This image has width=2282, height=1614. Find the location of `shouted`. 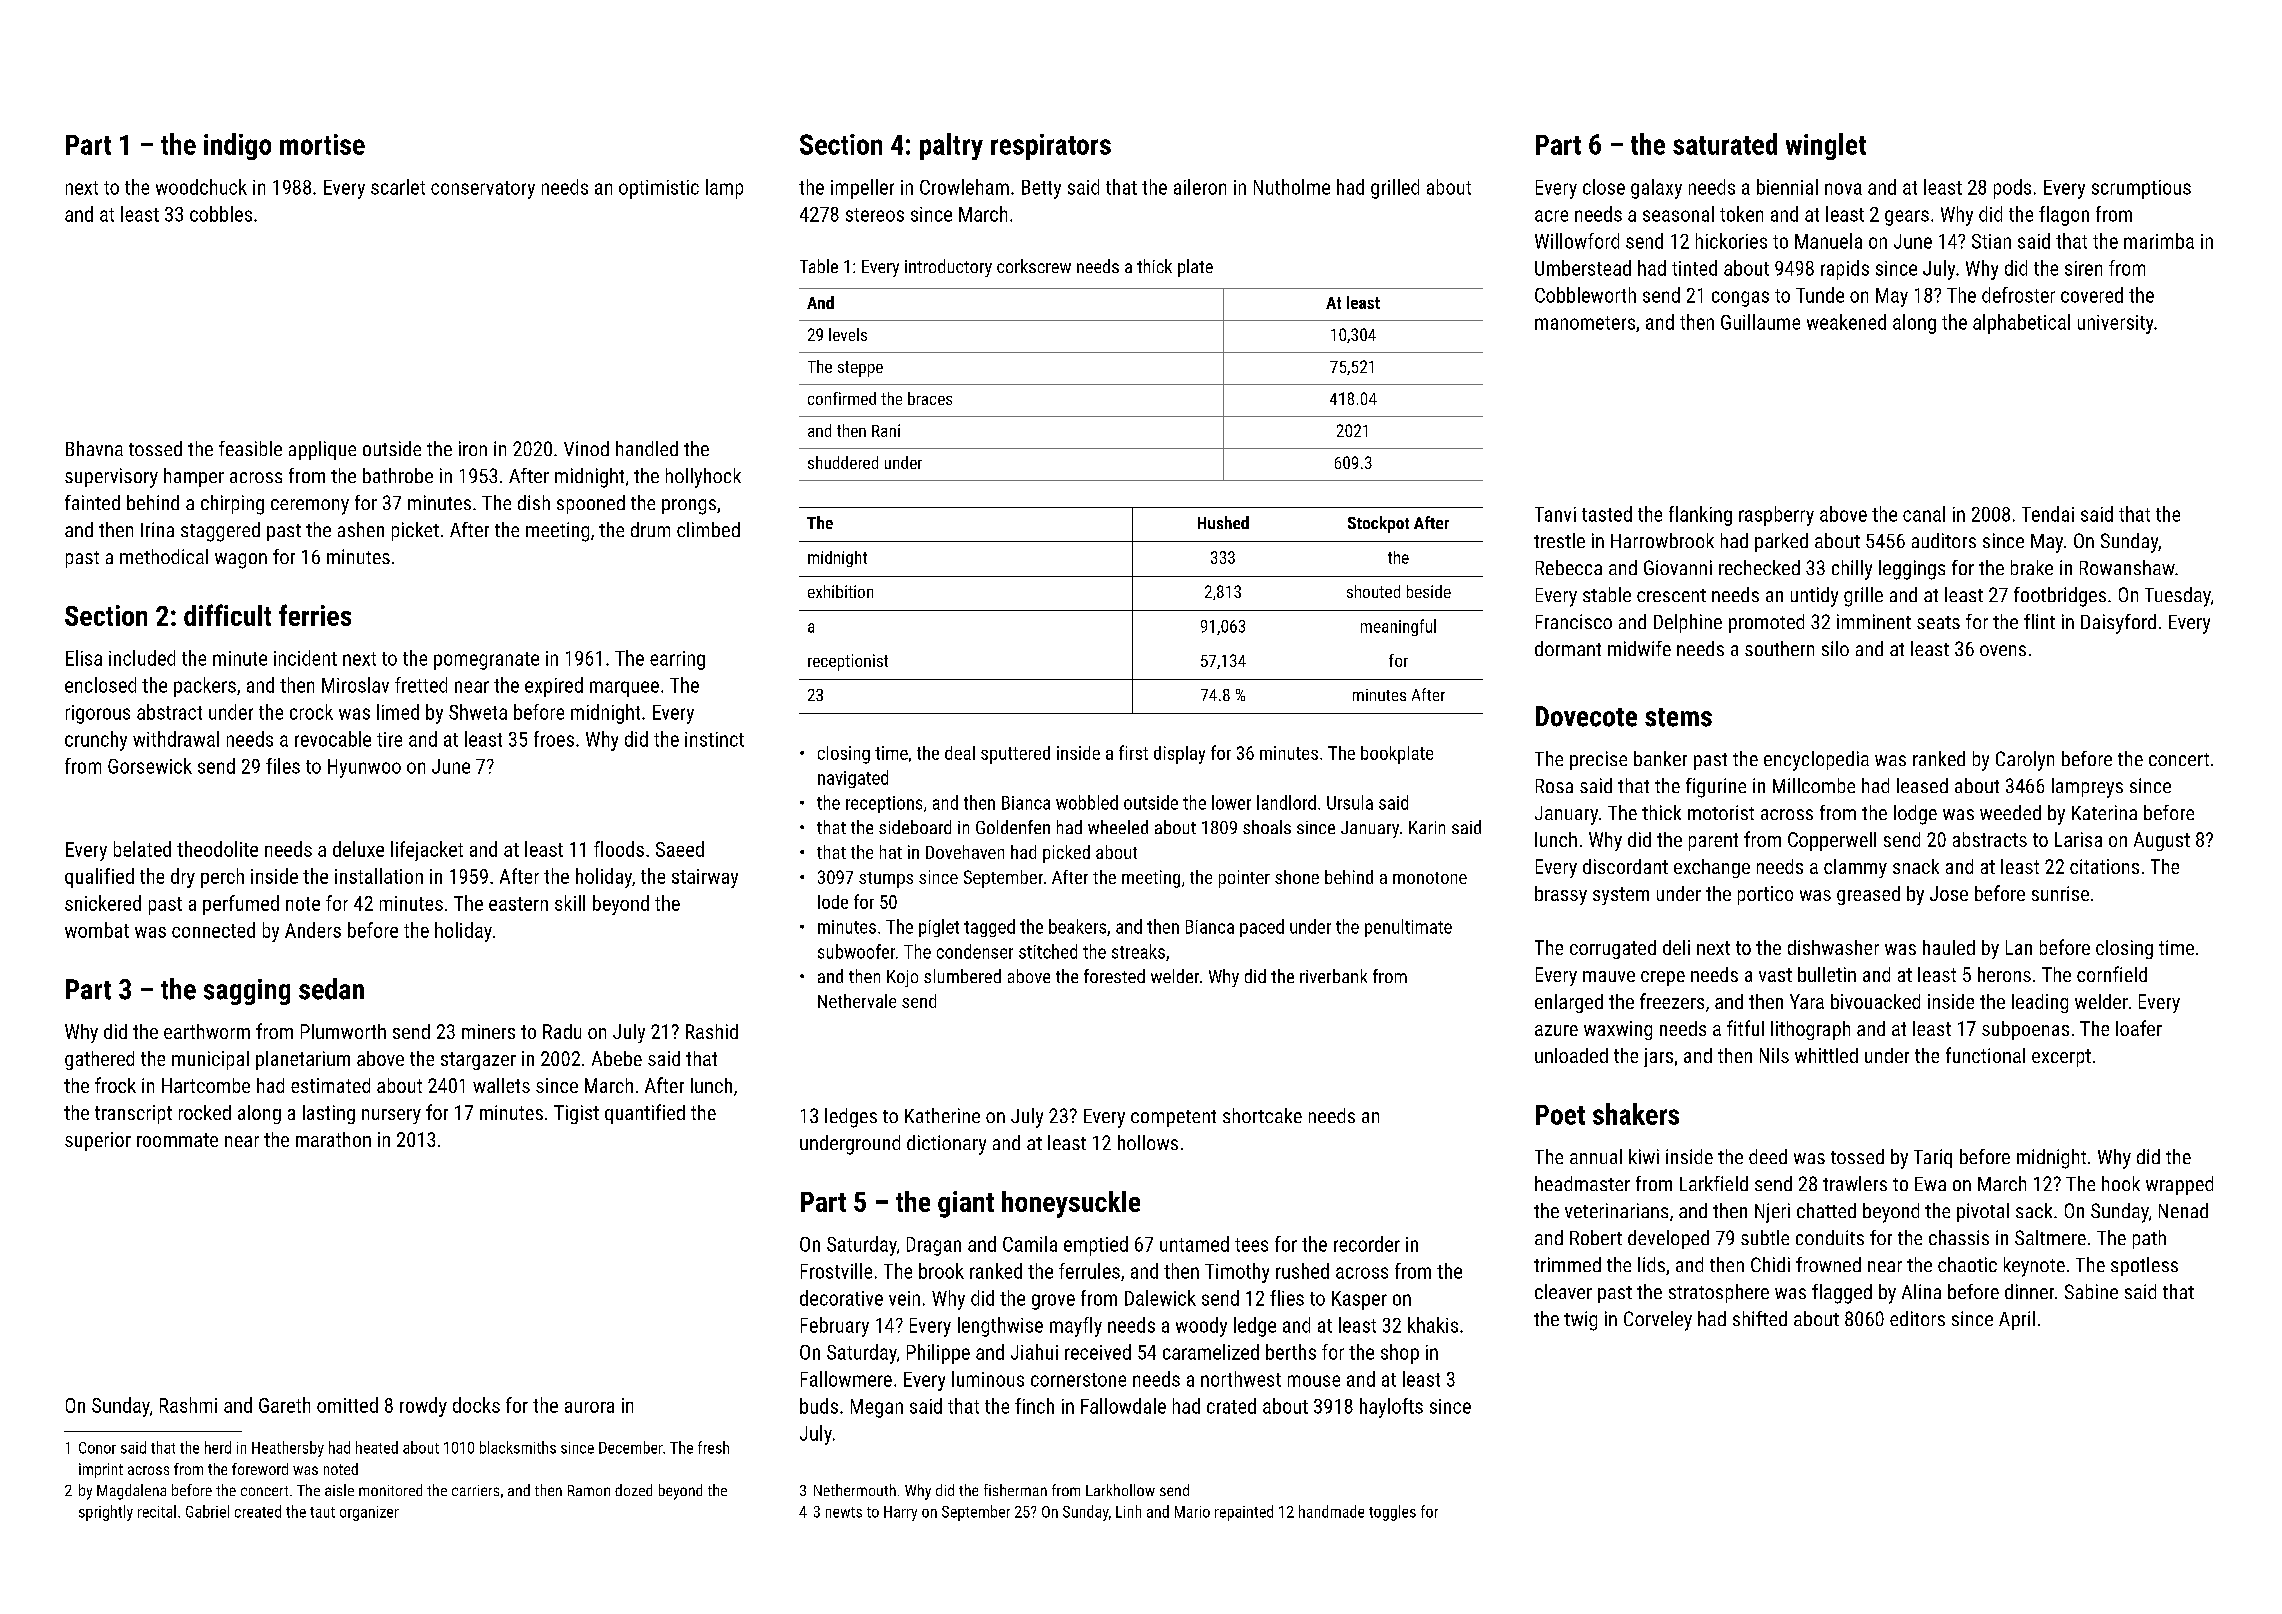

shouted is located at coordinates (1373, 591).
